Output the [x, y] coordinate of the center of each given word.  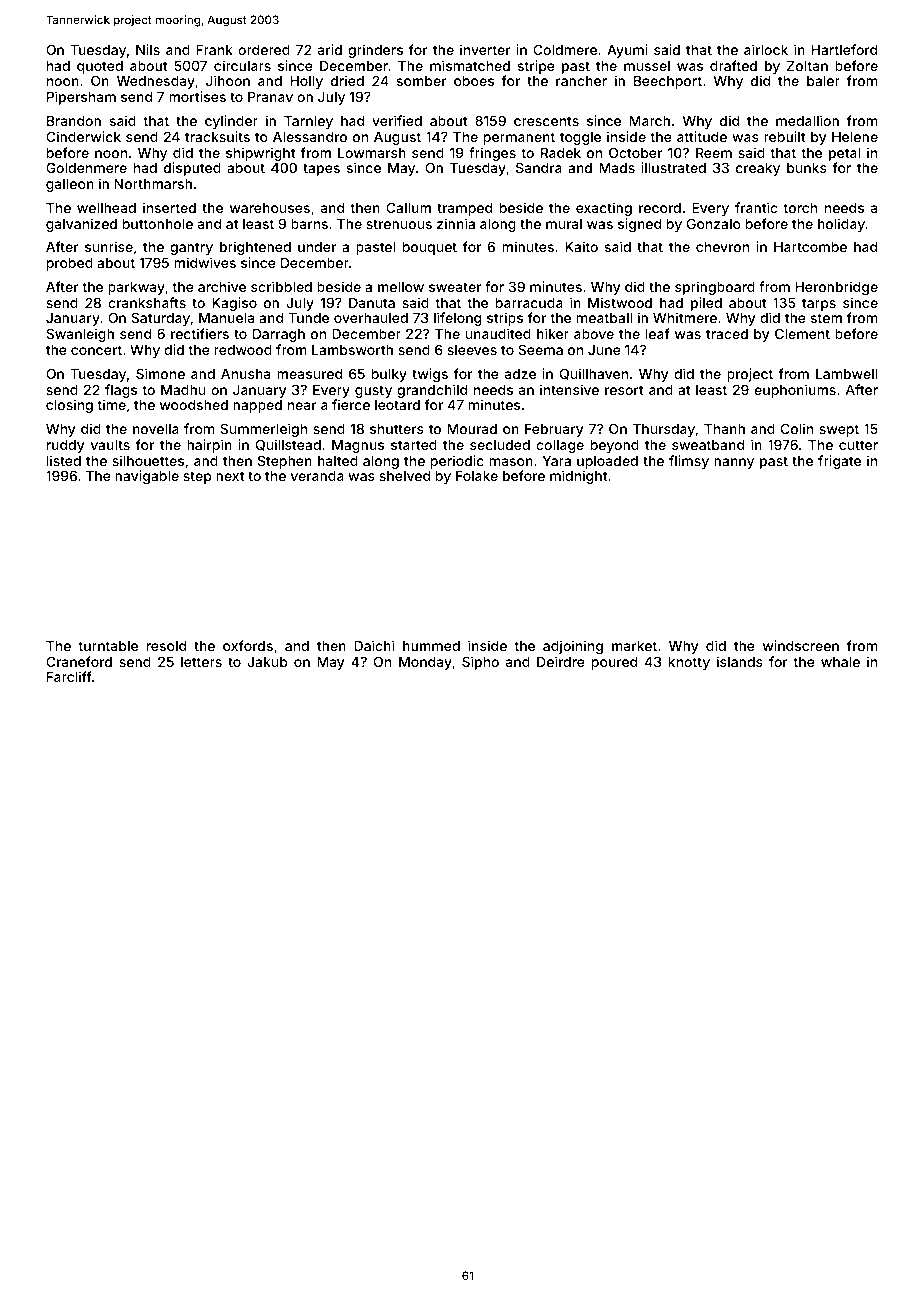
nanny [734, 463]
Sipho [480, 663]
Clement [802, 333]
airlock [766, 49]
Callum [408, 207]
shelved [404, 476]
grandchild [432, 391]
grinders [375, 51]
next [230, 476]
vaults [110, 445]
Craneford [79, 661]
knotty [689, 663]
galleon [70, 185]
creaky [758, 169]
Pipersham [81, 98]
